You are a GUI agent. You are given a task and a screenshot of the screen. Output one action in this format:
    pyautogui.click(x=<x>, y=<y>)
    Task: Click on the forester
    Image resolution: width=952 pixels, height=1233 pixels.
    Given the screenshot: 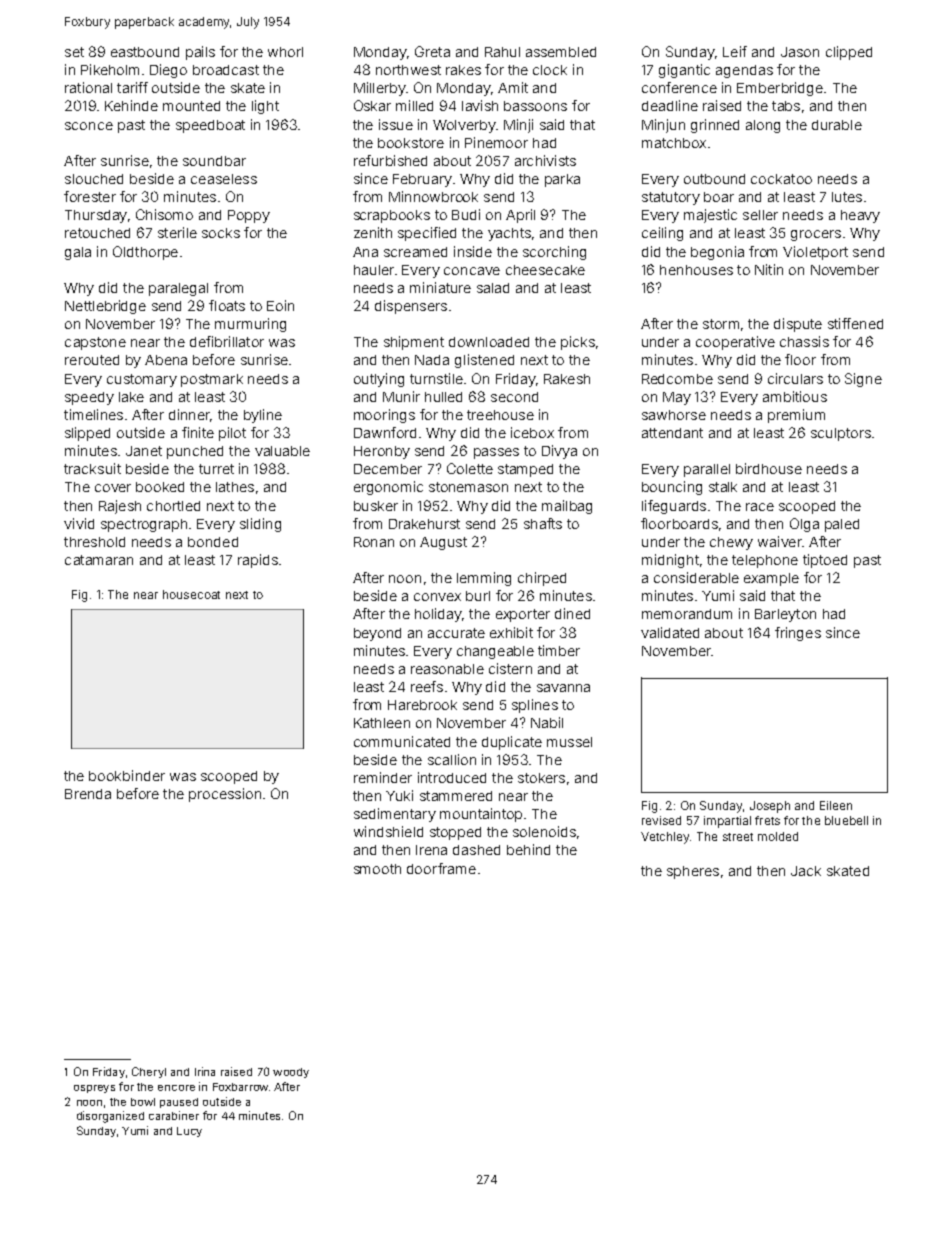 What is the action you would take?
    pyautogui.click(x=90, y=196)
